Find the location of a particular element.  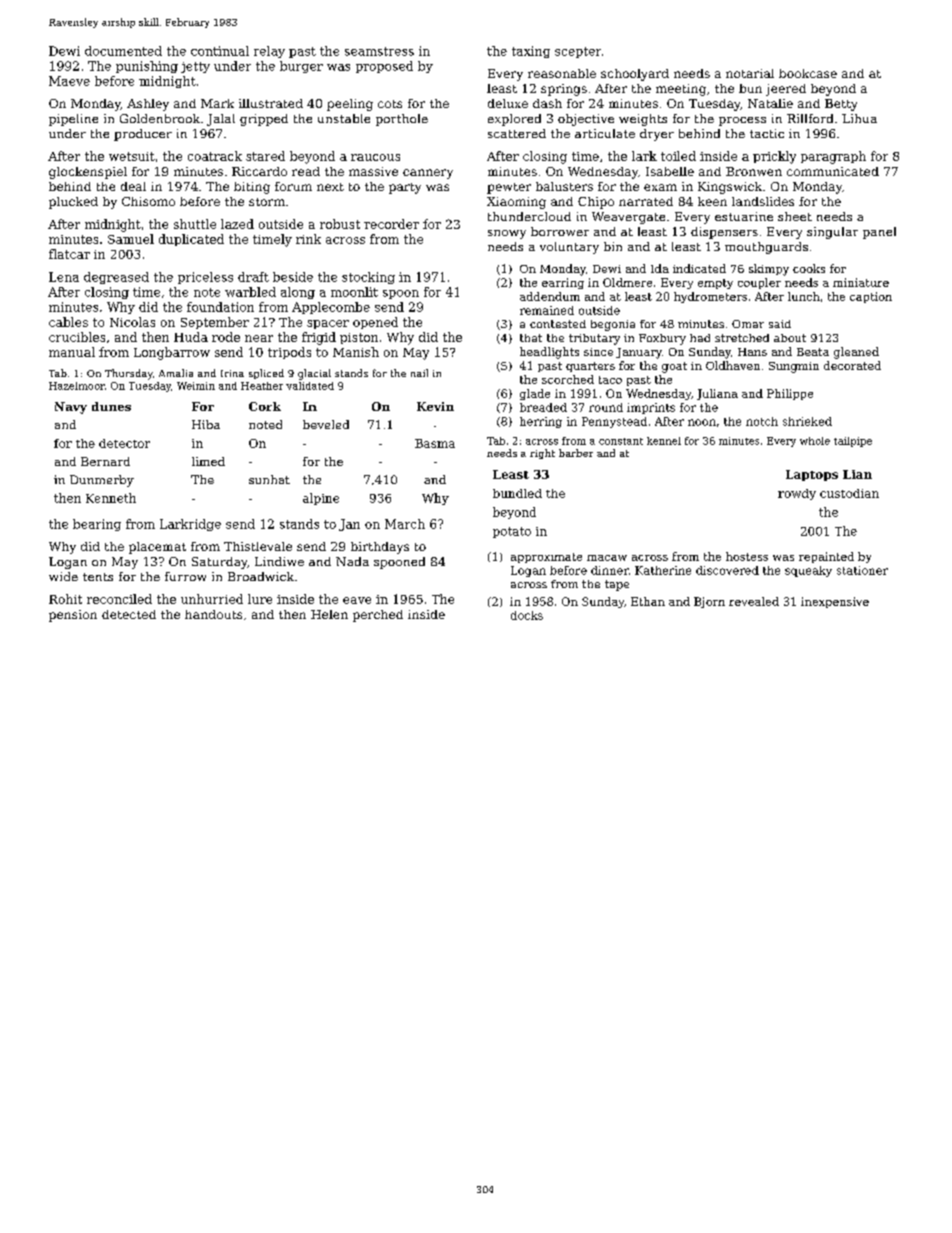

handouts is located at coordinates (213, 614).
